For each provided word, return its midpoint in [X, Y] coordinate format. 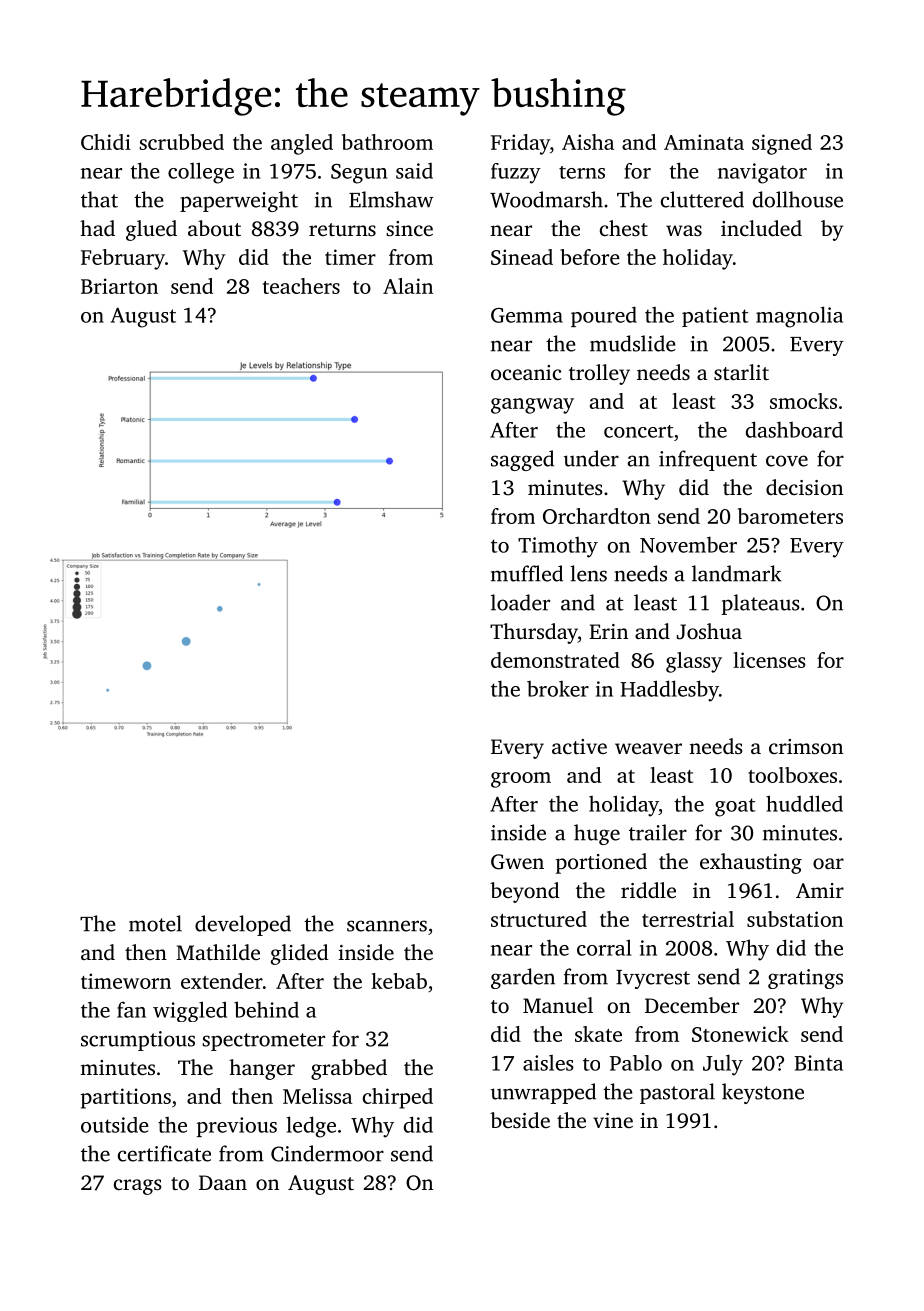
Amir [820, 890]
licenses [769, 660]
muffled [527, 573]
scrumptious [138, 1041]
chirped [398, 1098]
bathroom [387, 142]
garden [523, 978]
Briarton [119, 286]
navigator [762, 173]
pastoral [677, 1093]
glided [300, 954]
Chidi [106, 142]
